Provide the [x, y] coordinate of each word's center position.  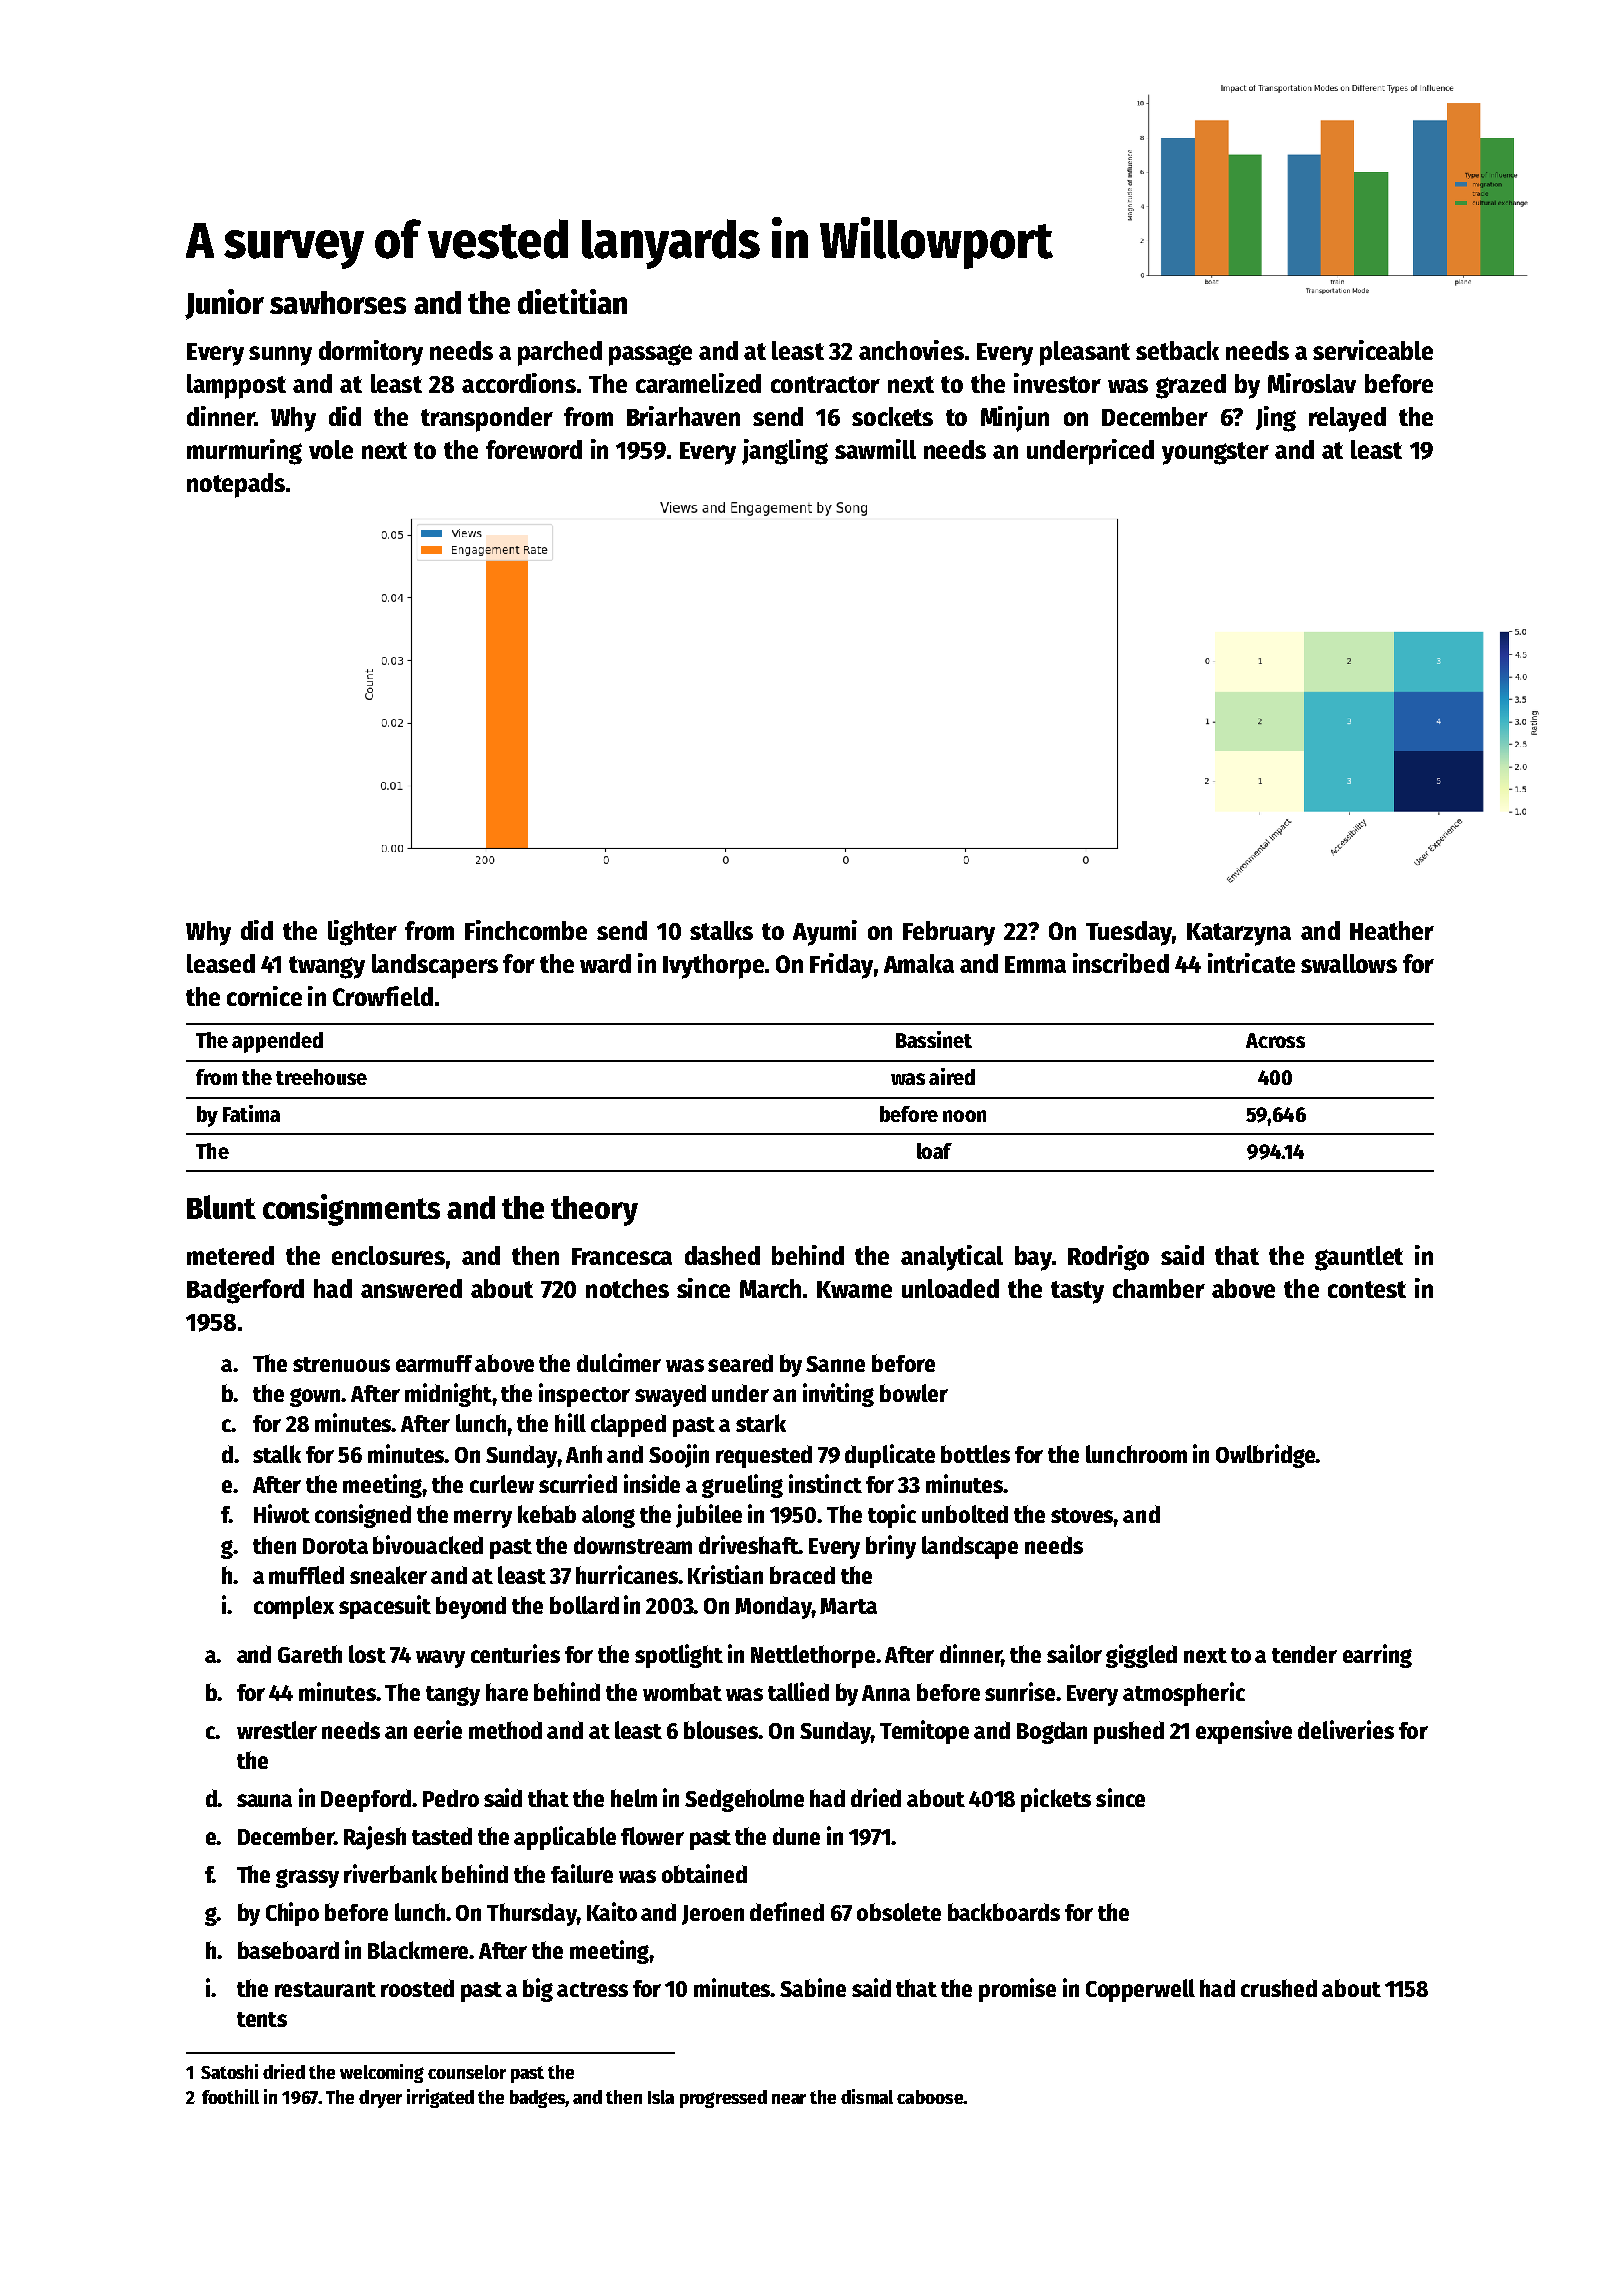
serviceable [1373, 350]
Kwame [854, 1289]
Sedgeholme [744, 1800]
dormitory [371, 353]
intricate [1251, 963]
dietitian [572, 301]
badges [538, 2099]
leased [221, 963]
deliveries [1346, 1729]
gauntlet [1359, 1258]
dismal [867, 2096]
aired [952, 1076]
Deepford [366, 1800]
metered [230, 1255]
